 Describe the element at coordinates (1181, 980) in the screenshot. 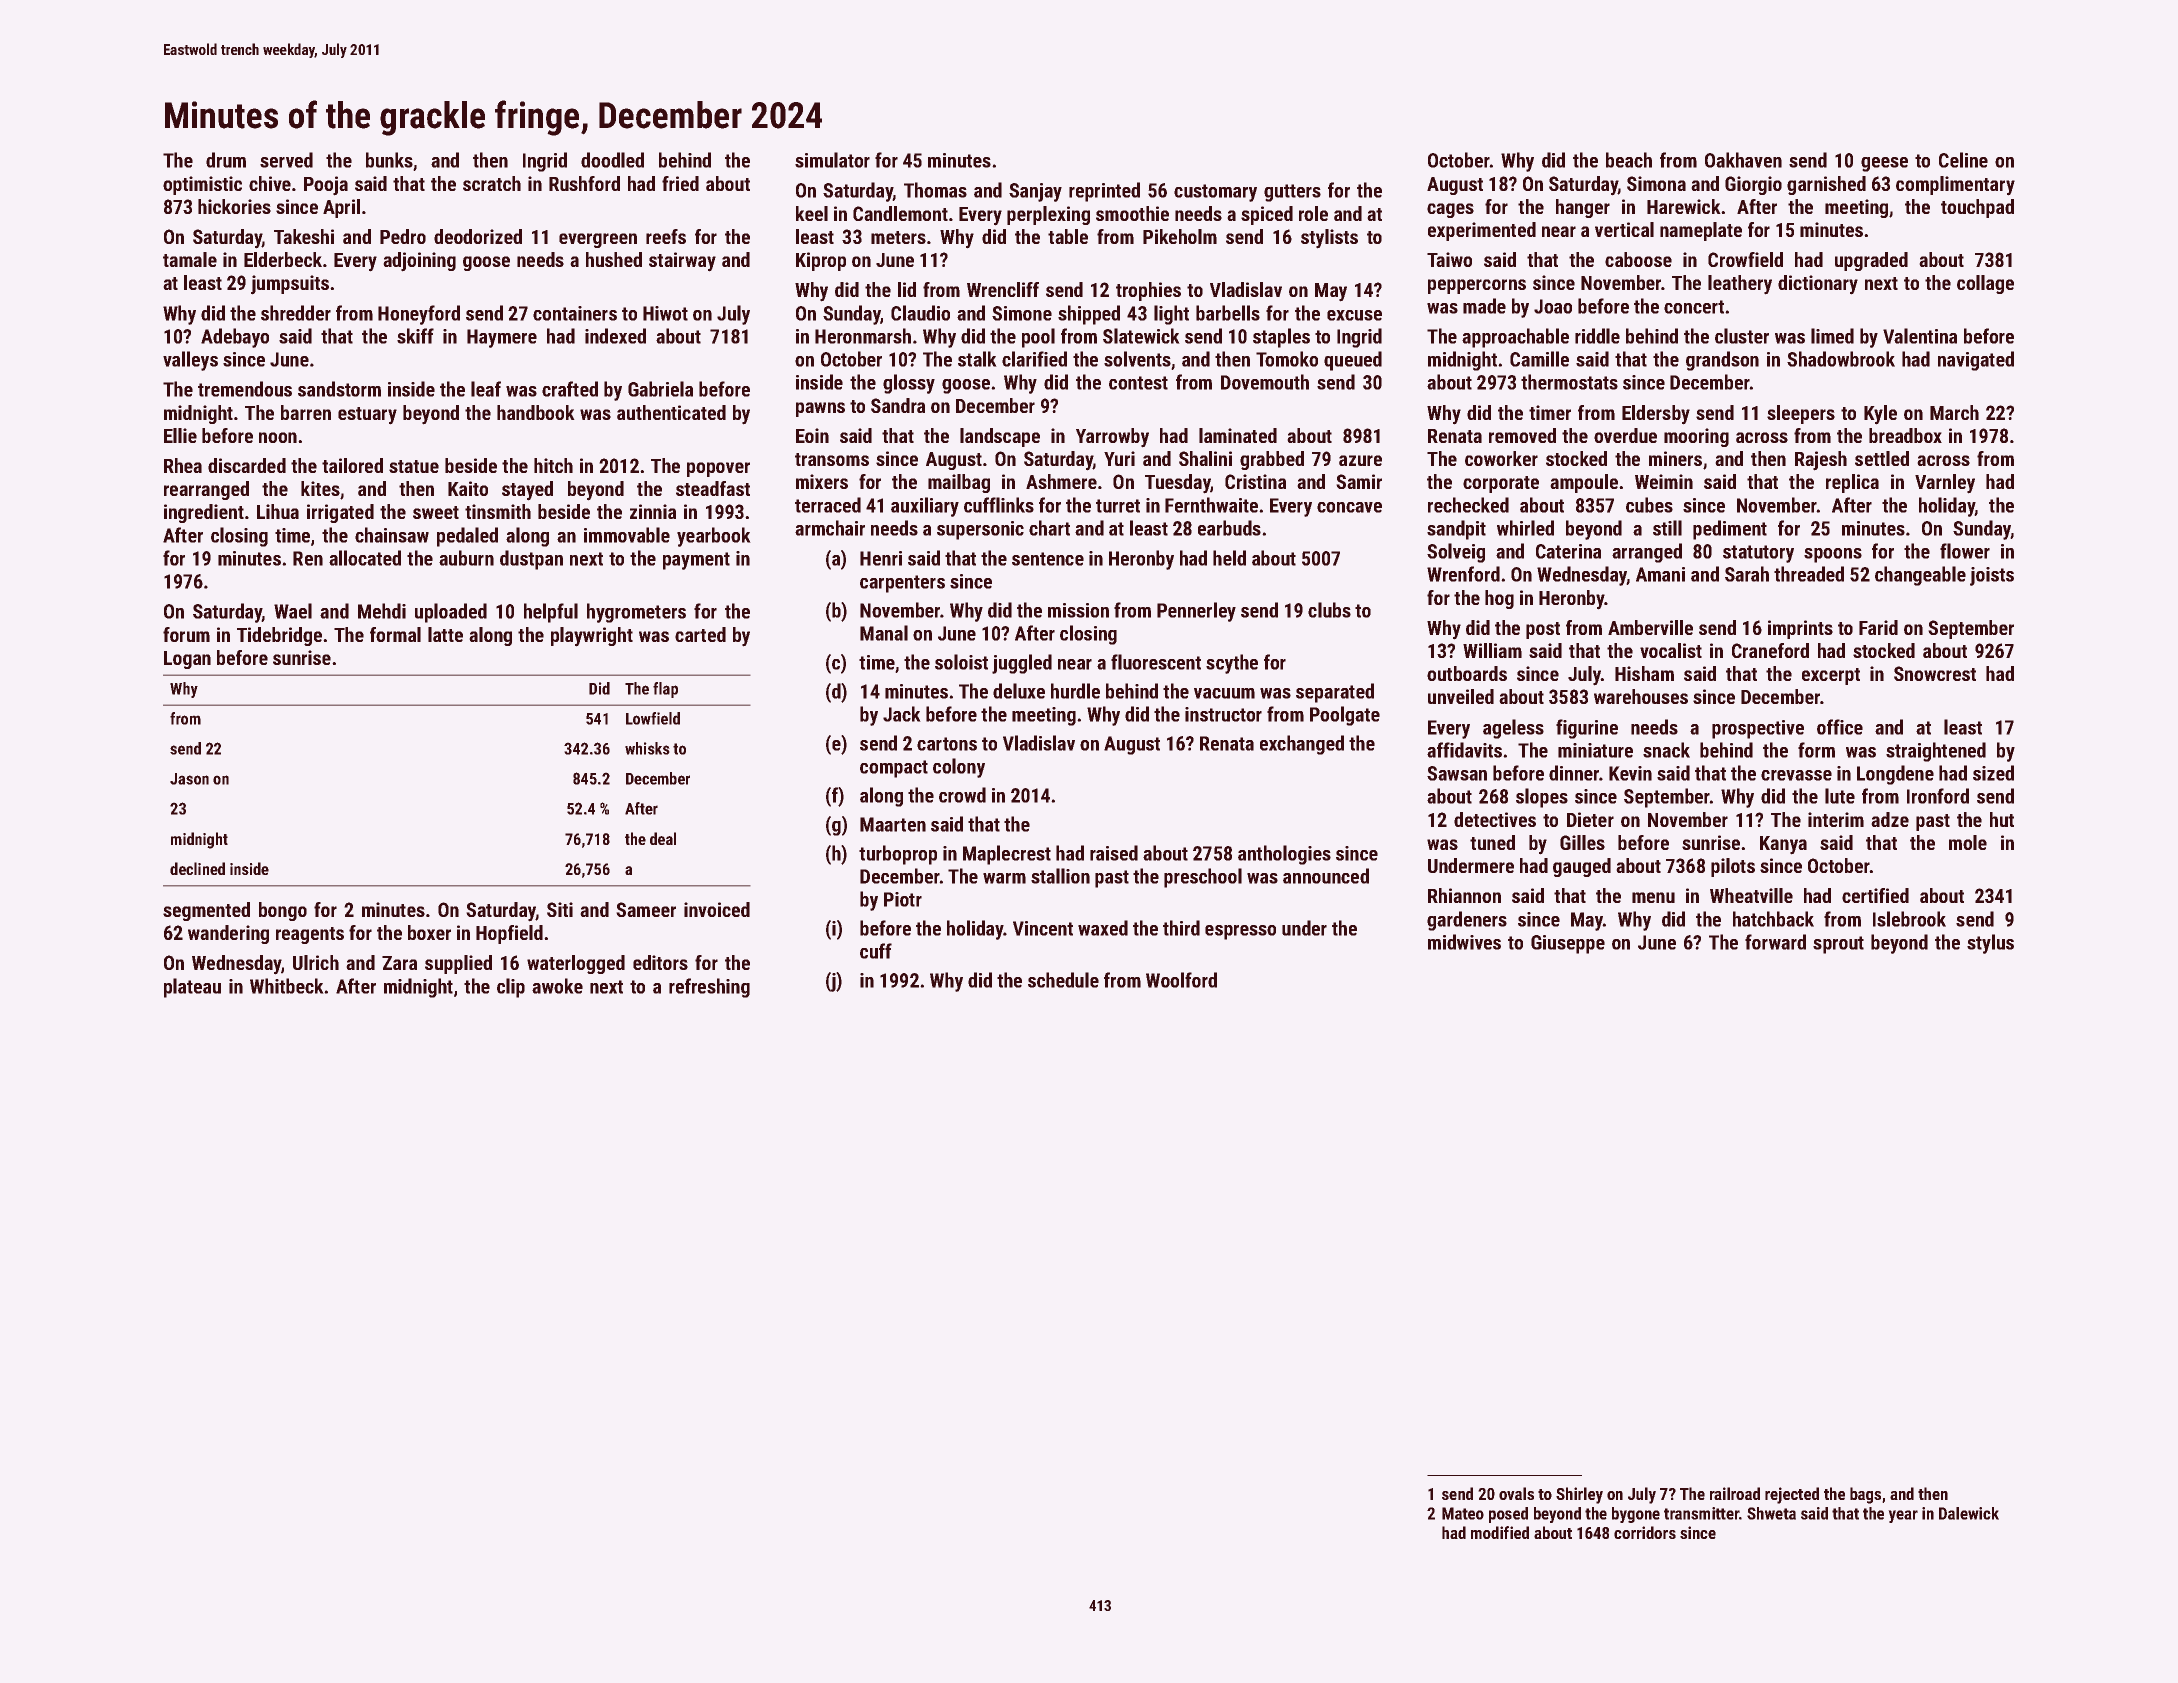

I see `Woolford` at that location.
